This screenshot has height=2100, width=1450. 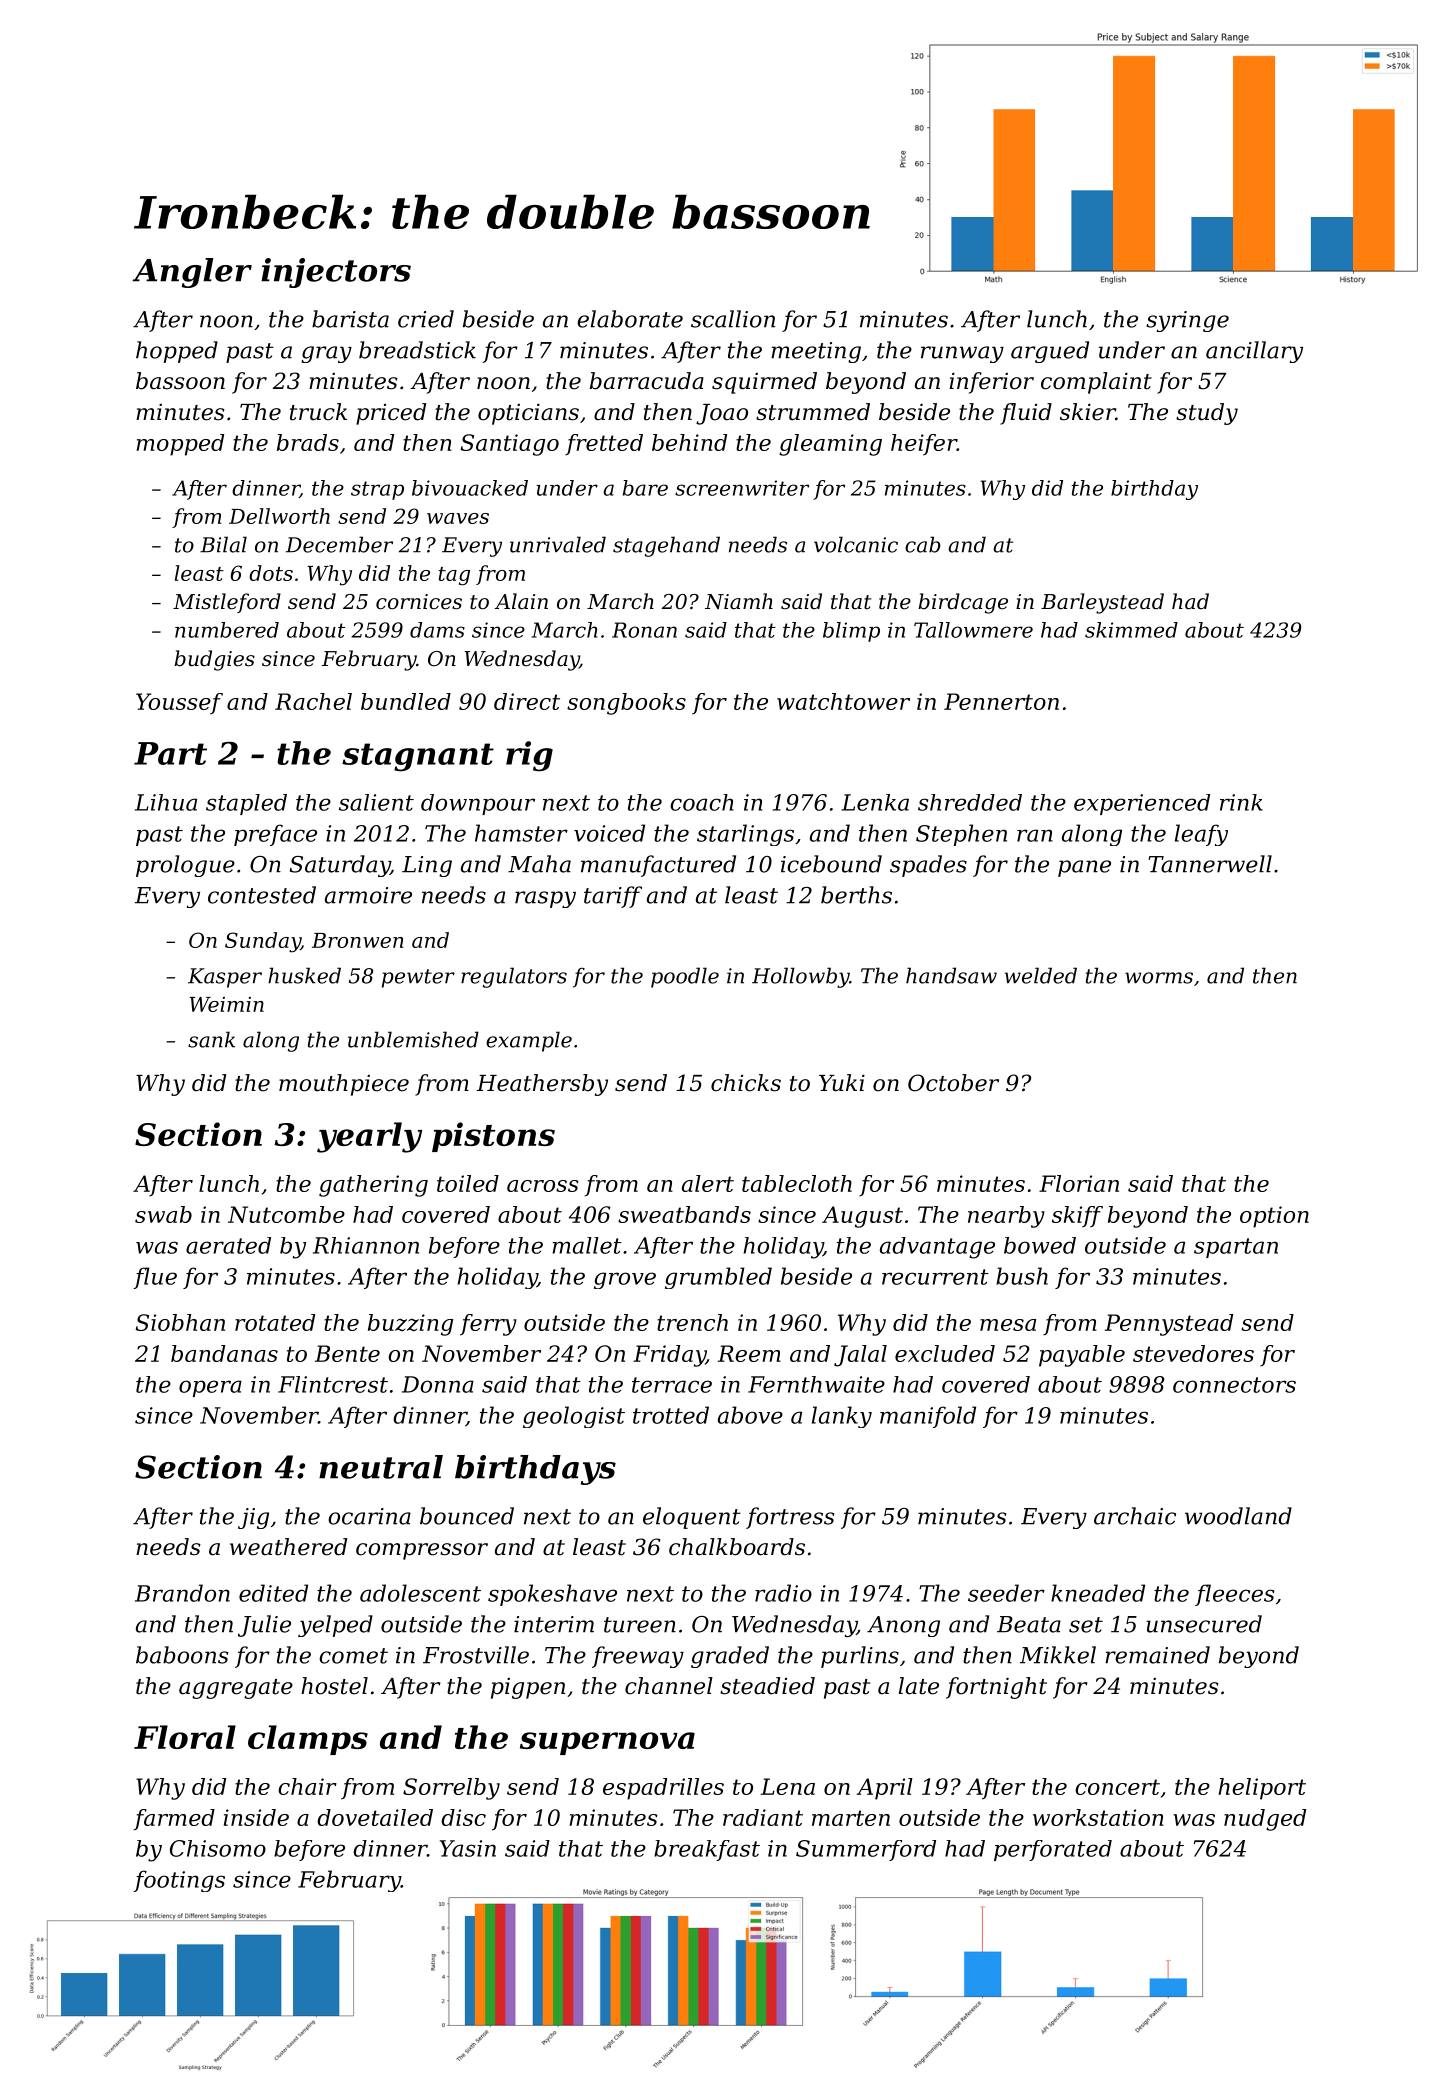 What do you see at coordinates (1159, 978) in the screenshot?
I see `worms` at bounding box center [1159, 978].
